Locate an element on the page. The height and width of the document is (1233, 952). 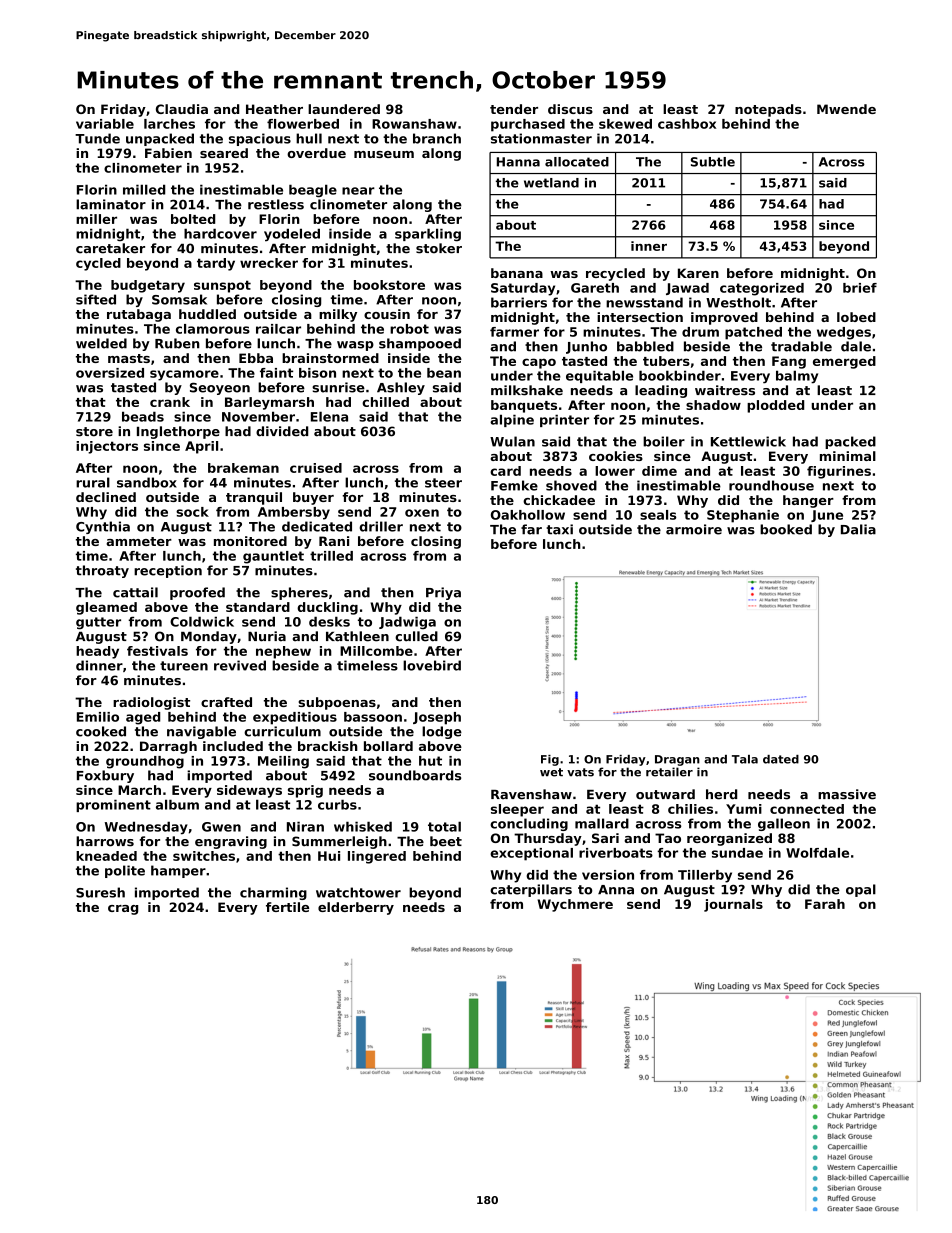
caretaker is located at coordinates (110, 248).
